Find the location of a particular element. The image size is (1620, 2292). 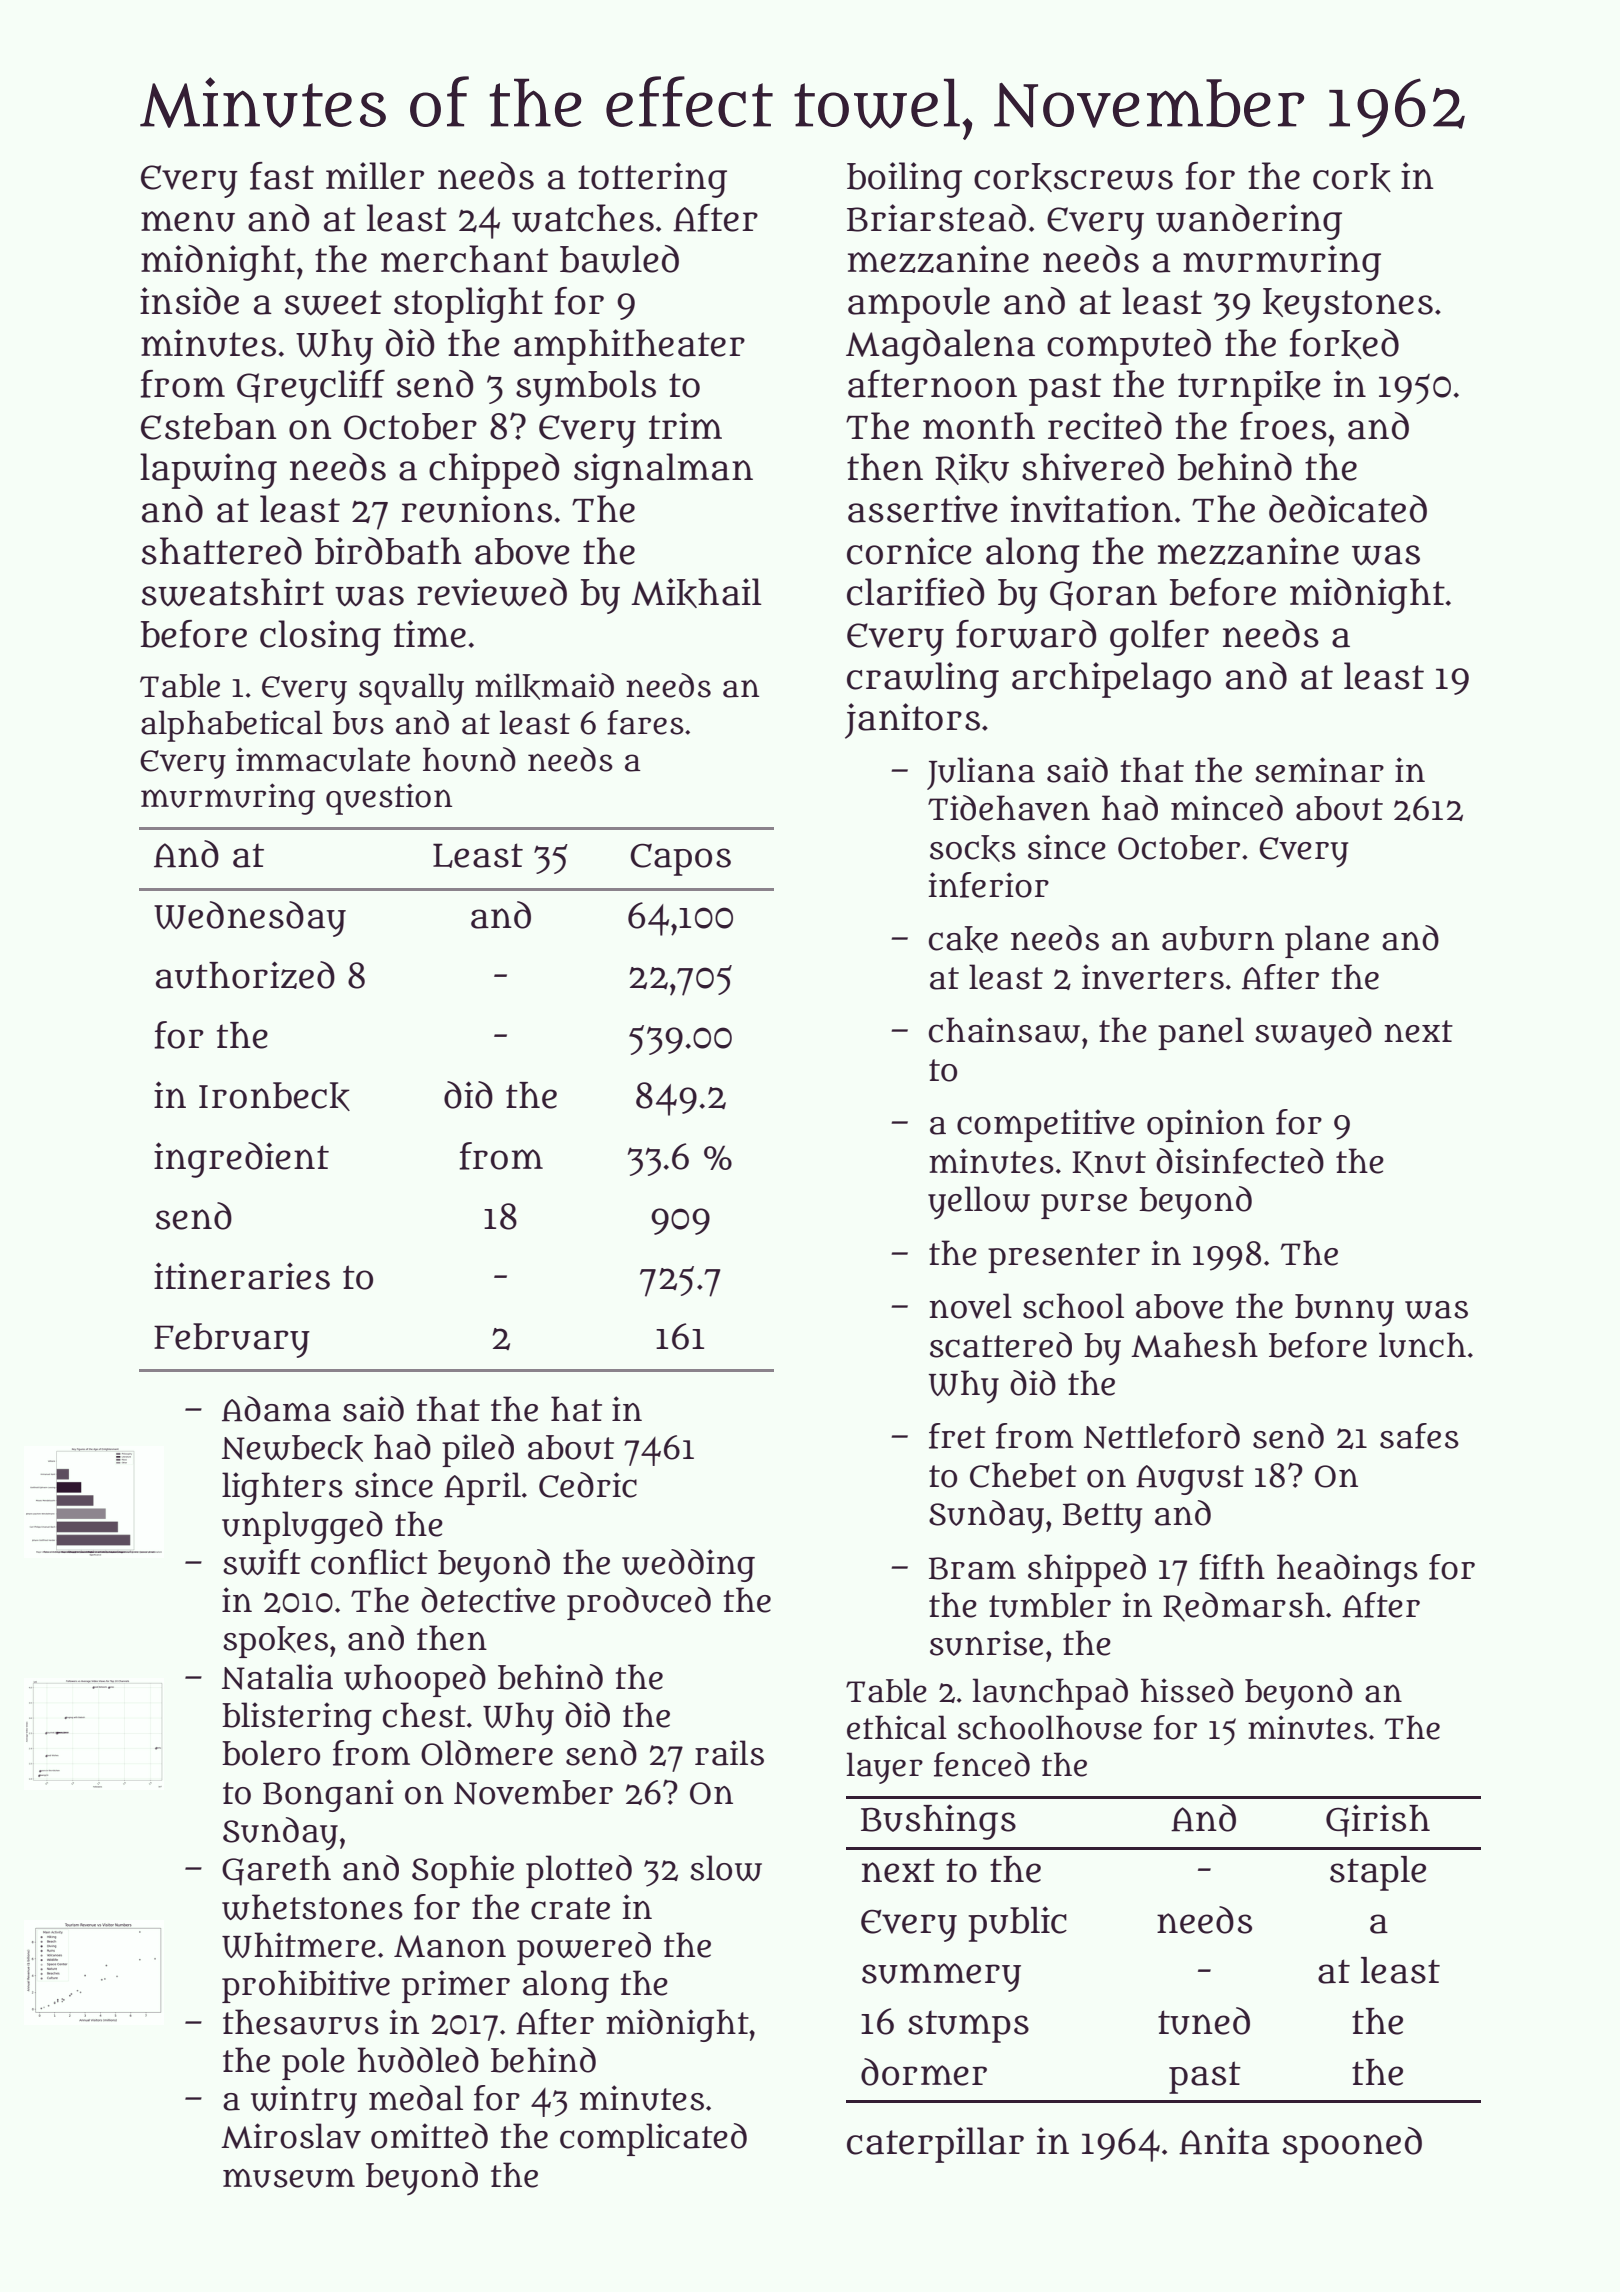

museum is located at coordinates (289, 2178).
